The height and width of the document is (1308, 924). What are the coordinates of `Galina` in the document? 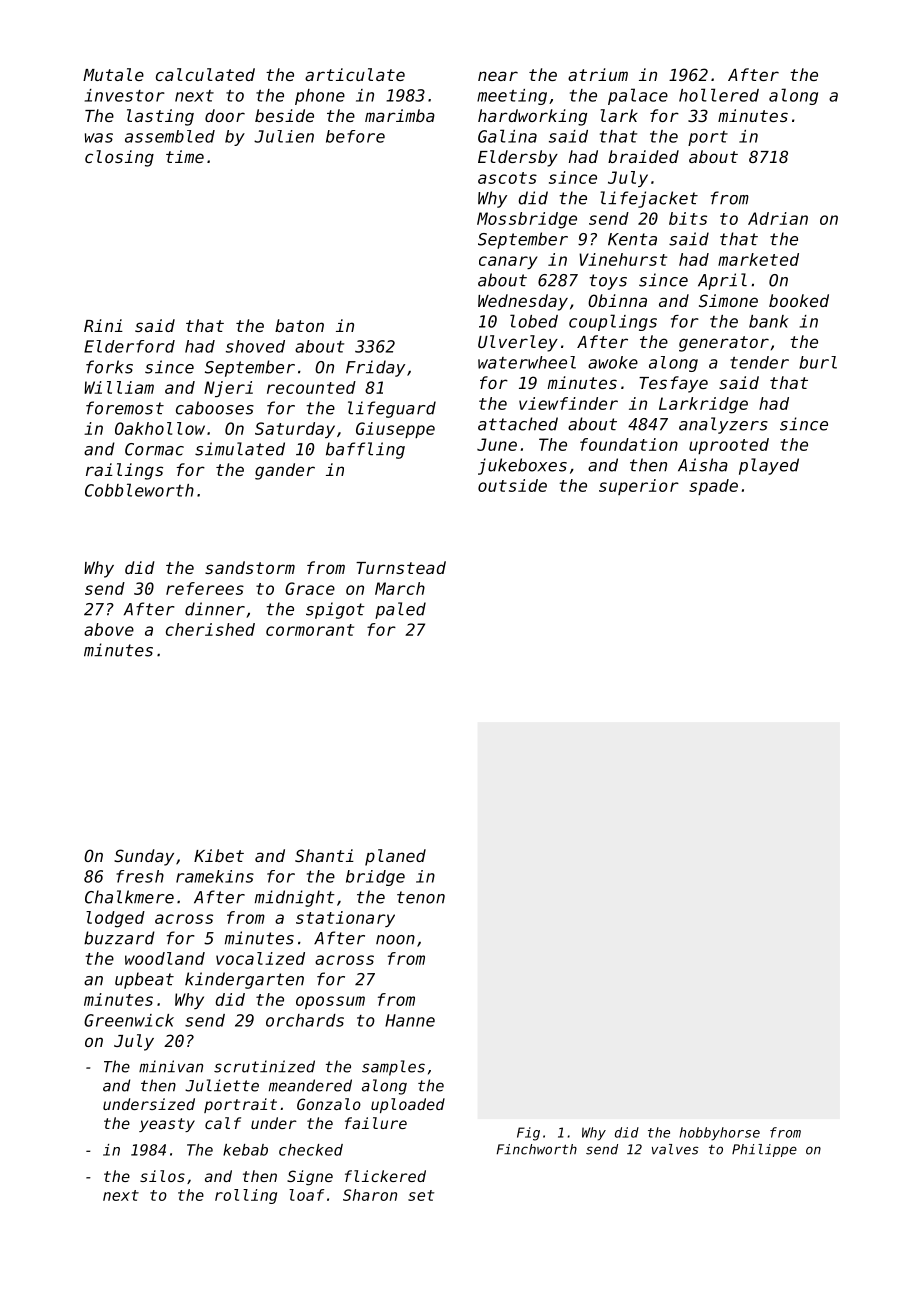 It's located at (507, 136).
